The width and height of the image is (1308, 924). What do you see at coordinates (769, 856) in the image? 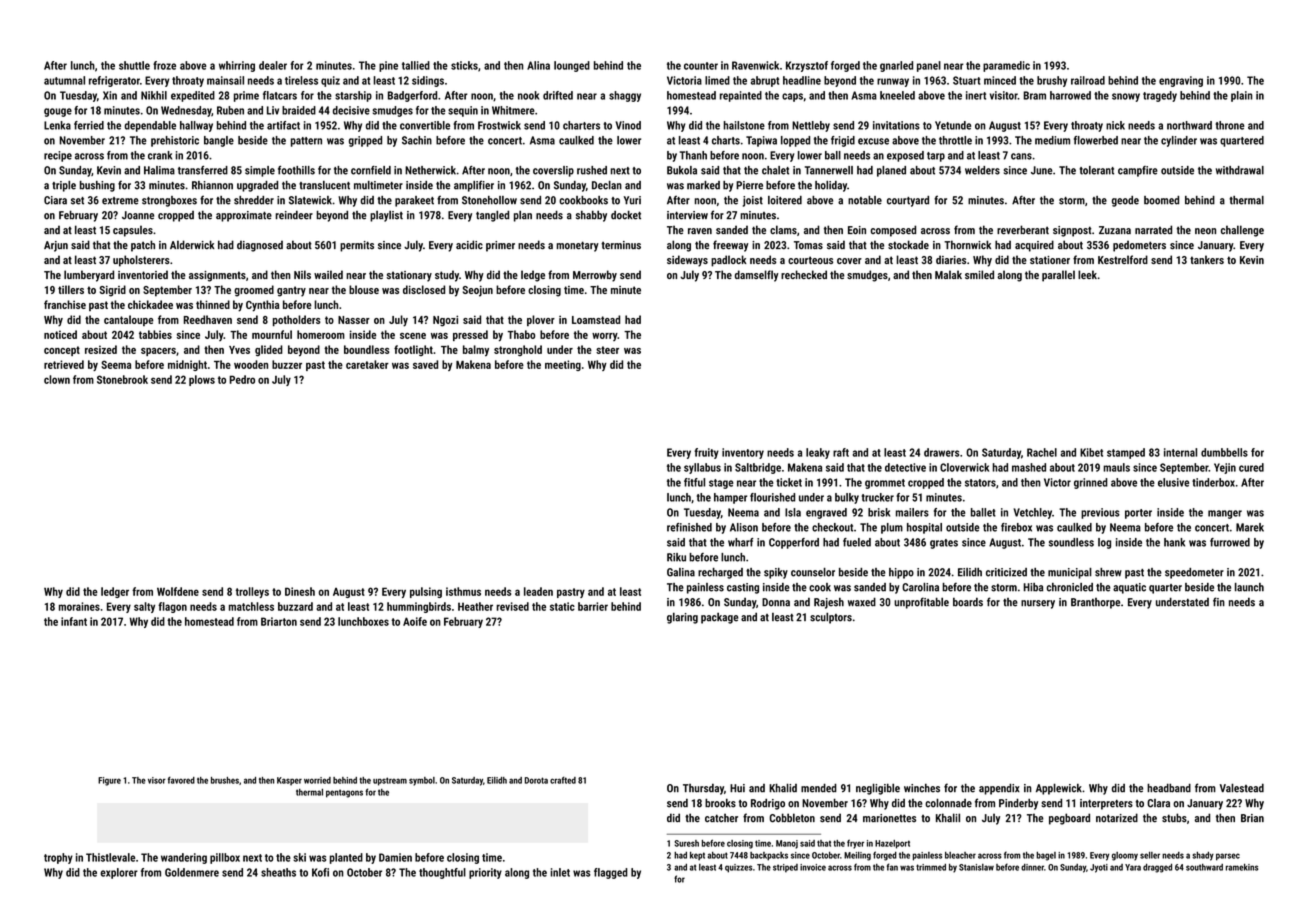
I see `backpacks` at bounding box center [769, 856].
